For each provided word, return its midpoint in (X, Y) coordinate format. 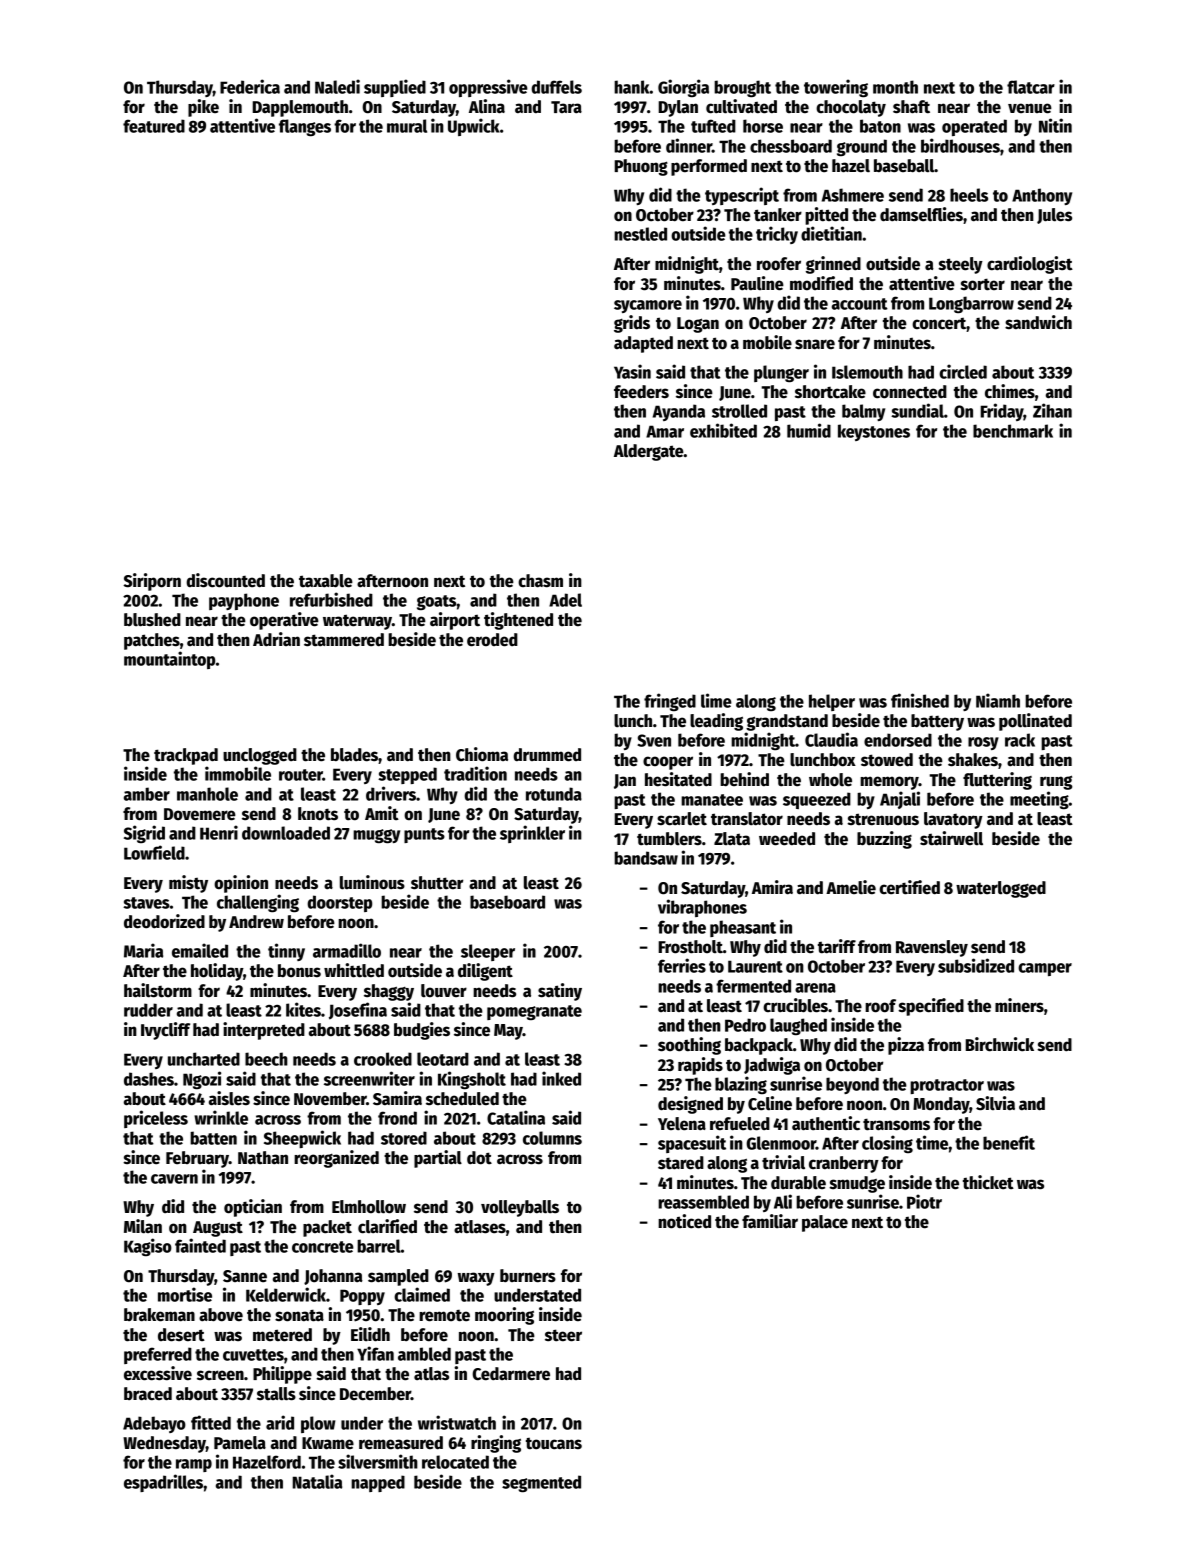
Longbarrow (971, 304)
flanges (305, 128)
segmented (541, 1484)
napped (378, 1483)
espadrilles (163, 1483)
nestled (640, 234)
